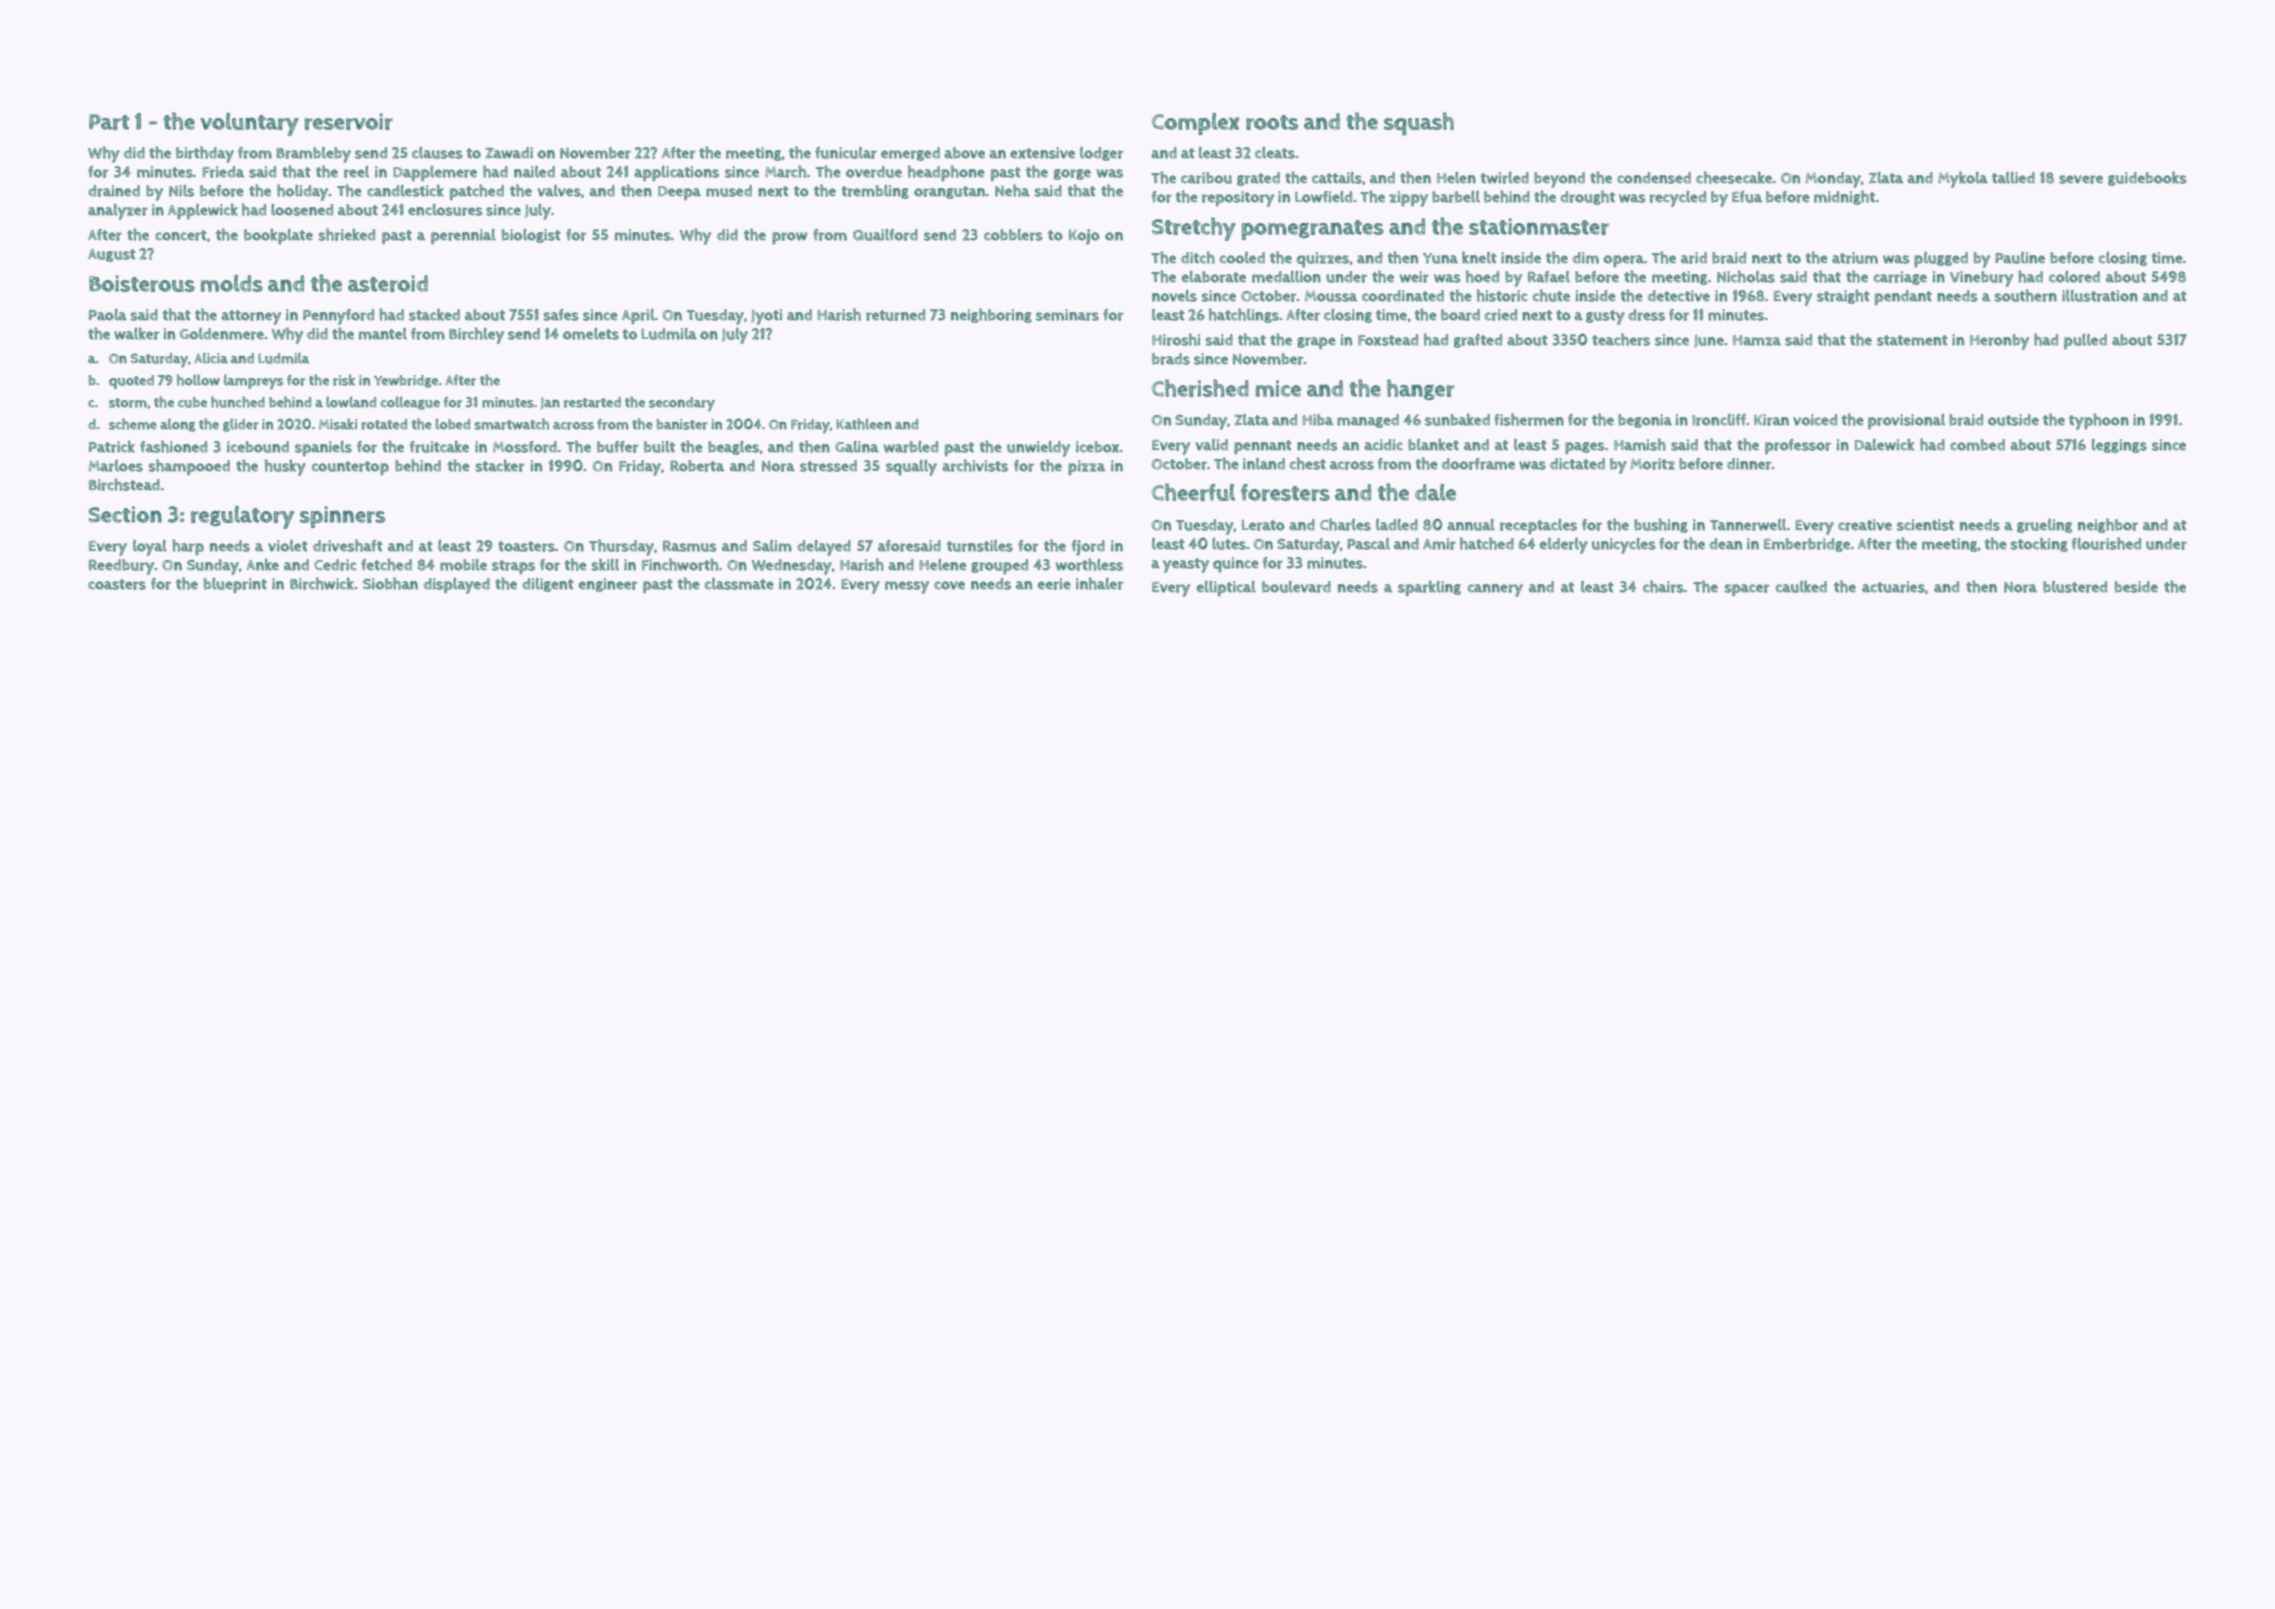 The height and width of the screenshot is (1609, 2275). Describe the element at coordinates (1194, 229) in the screenshot. I see `Stretchy` at that location.
